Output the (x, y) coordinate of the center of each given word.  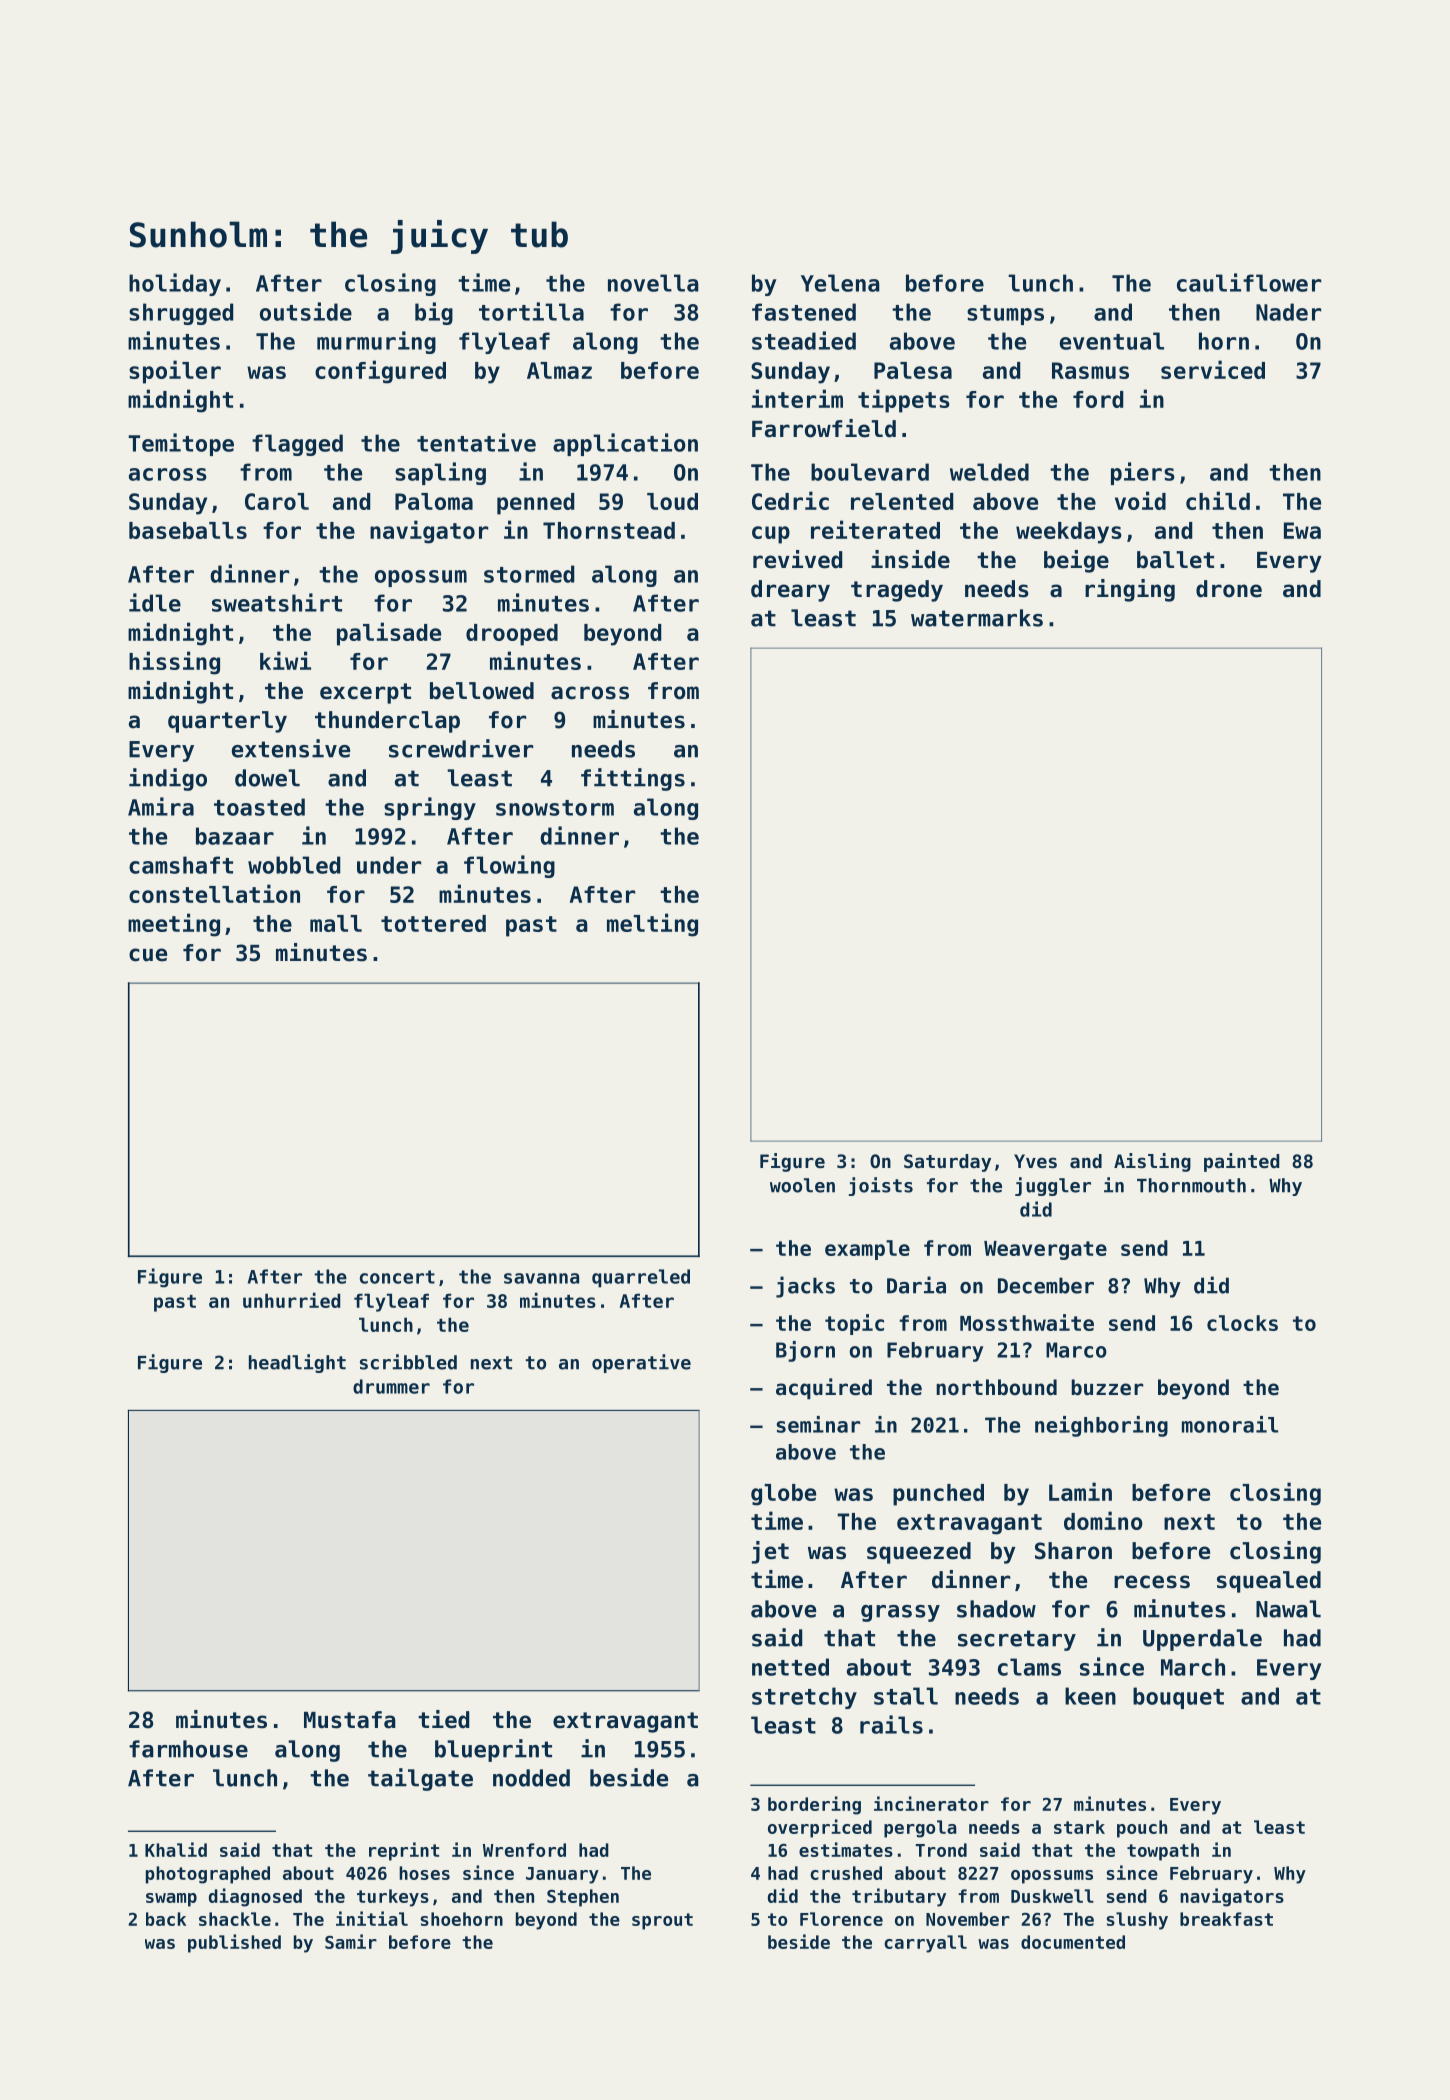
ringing (1130, 590)
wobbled (294, 865)
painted (1242, 1162)
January (562, 1875)
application (625, 444)
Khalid (176, 1849)
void (1140, 500)
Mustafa (350, 1720)
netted (790, 1667)
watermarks (977, 618)
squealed (1269, 1582)
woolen (802, 1185)
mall (336, 923)
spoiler (175, 372)
